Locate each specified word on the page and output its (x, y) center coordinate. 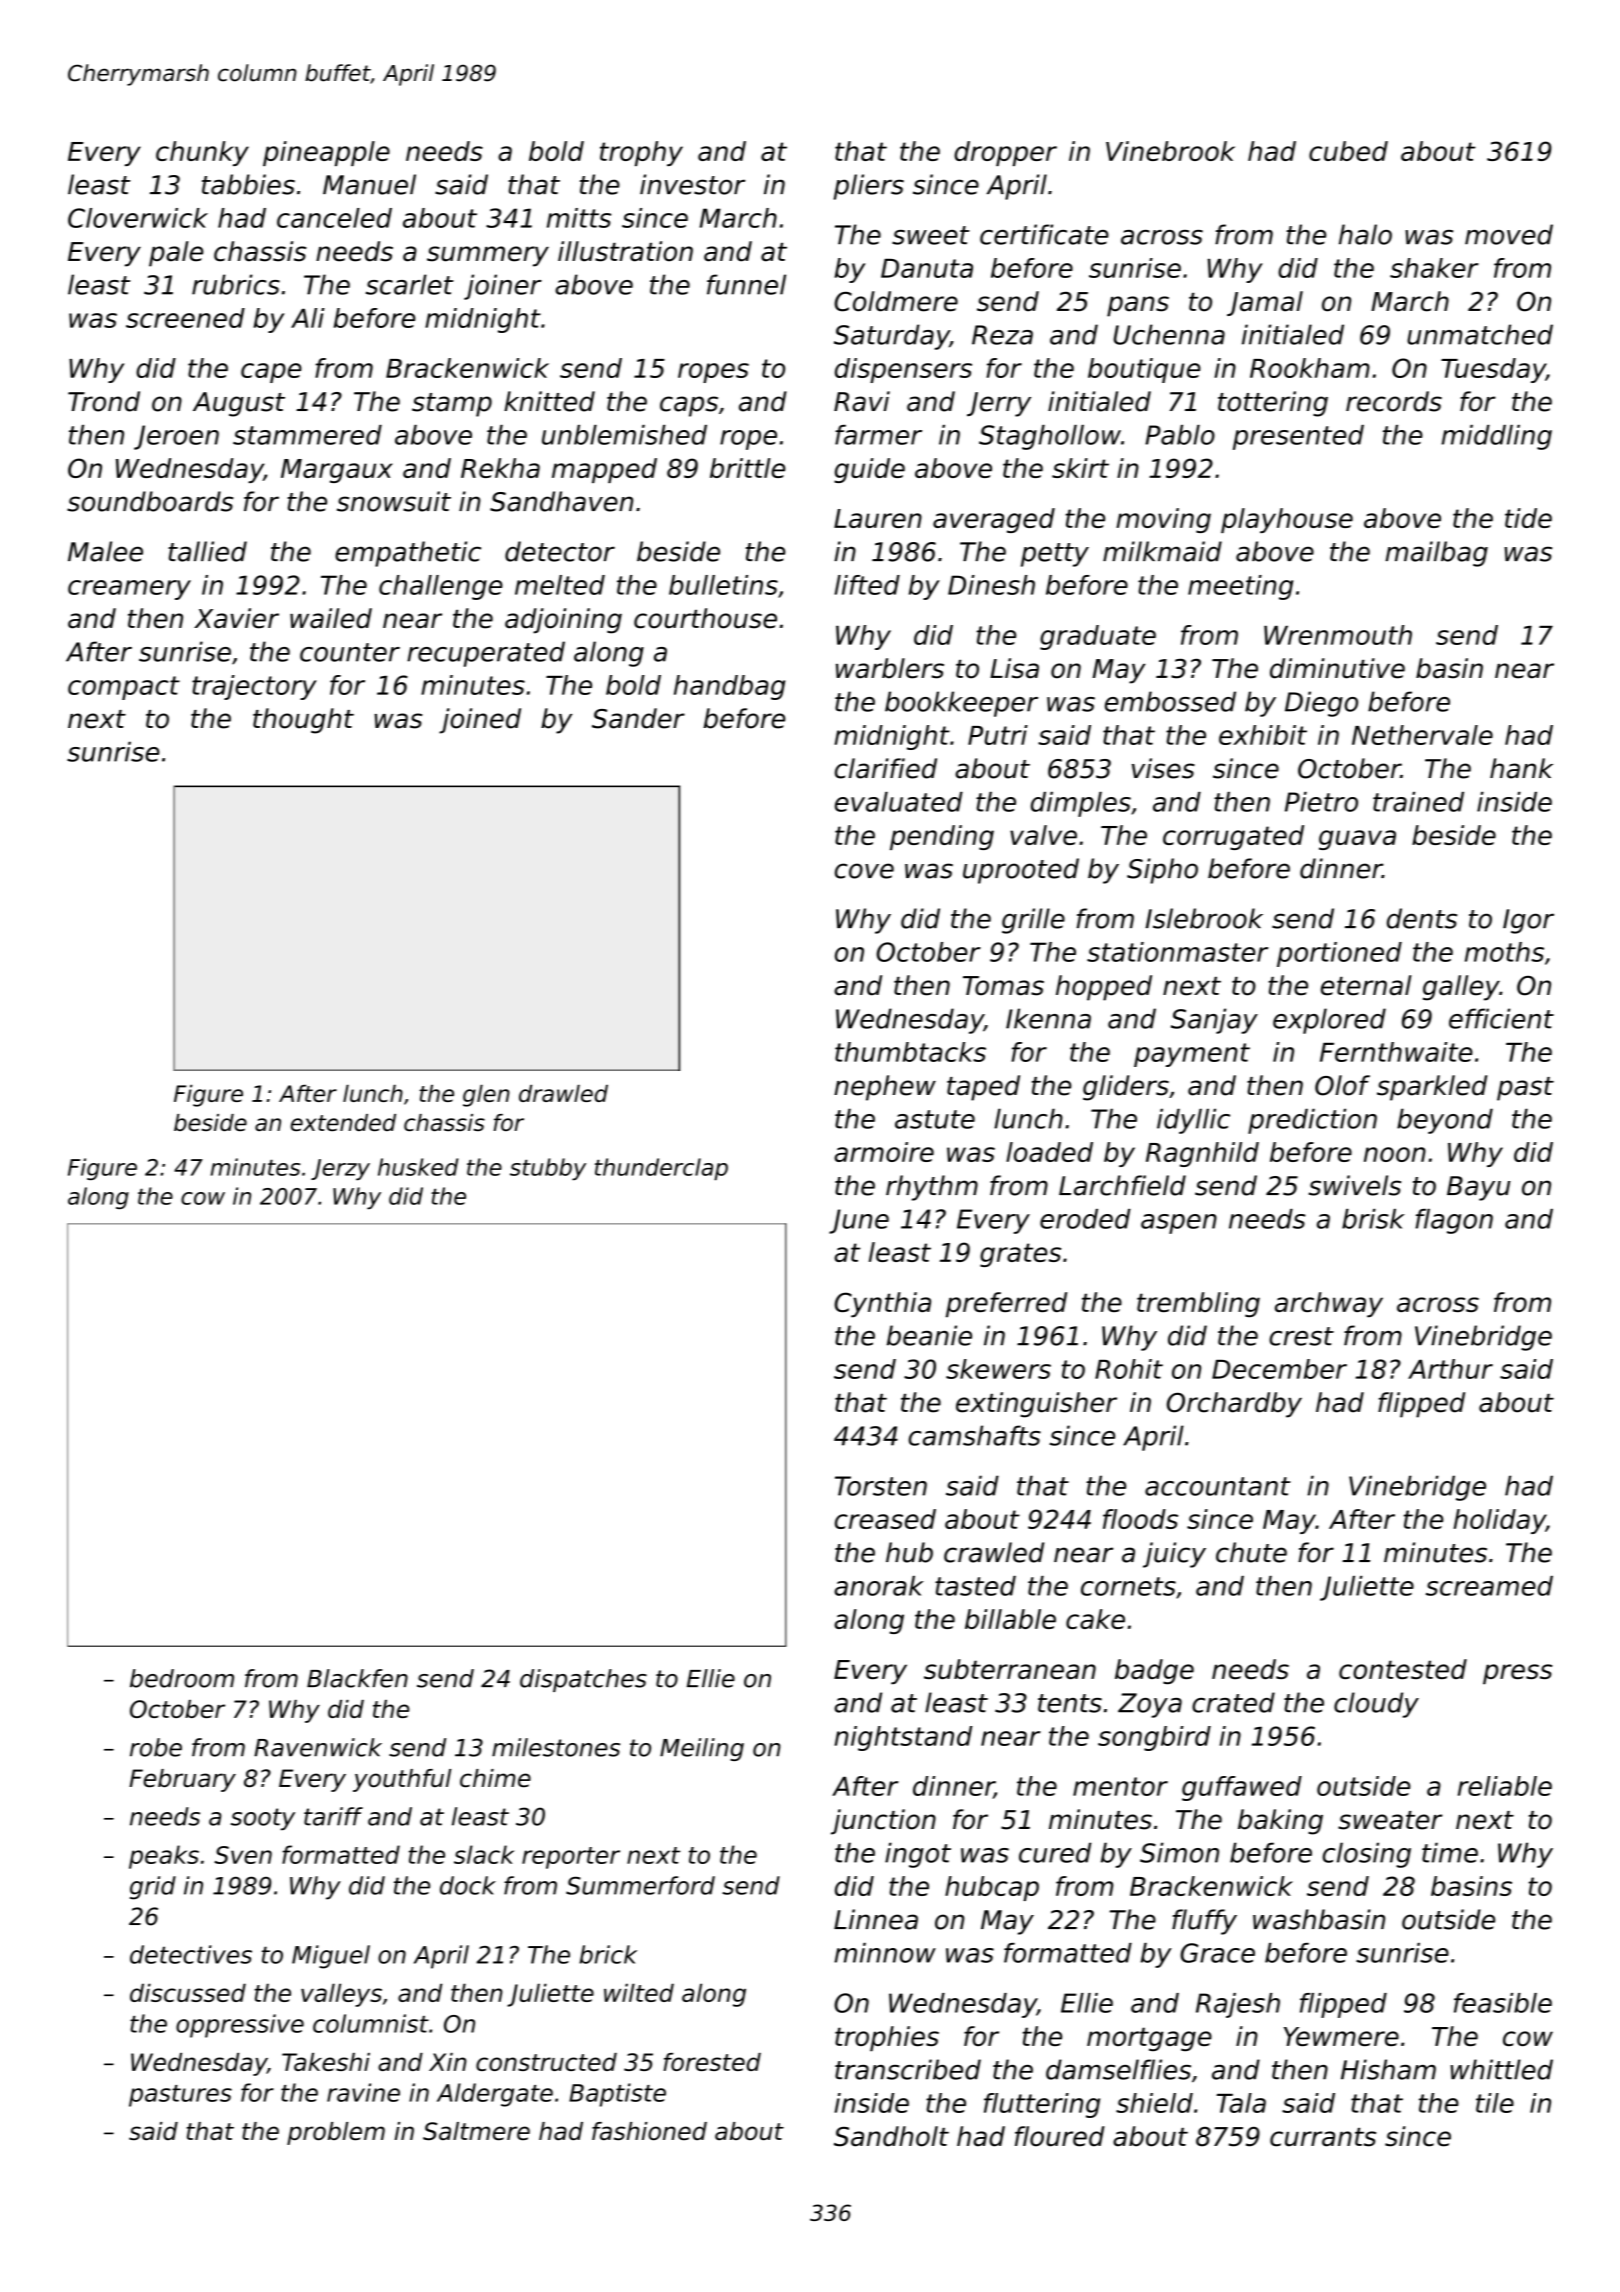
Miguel (331, 1957)
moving (1163, 520)
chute (1251, 1552)
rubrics (236, 284)
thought (303, 721)
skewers (998, 1369)
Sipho (1162, 871)
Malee (105, 551)
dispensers (903, 370)
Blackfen (357, 1678)
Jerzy (340, 1169)
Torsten (881, 1486)
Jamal (1265, 303)
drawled (563, 1093)
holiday (1500, 1521)
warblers (890, 668)
